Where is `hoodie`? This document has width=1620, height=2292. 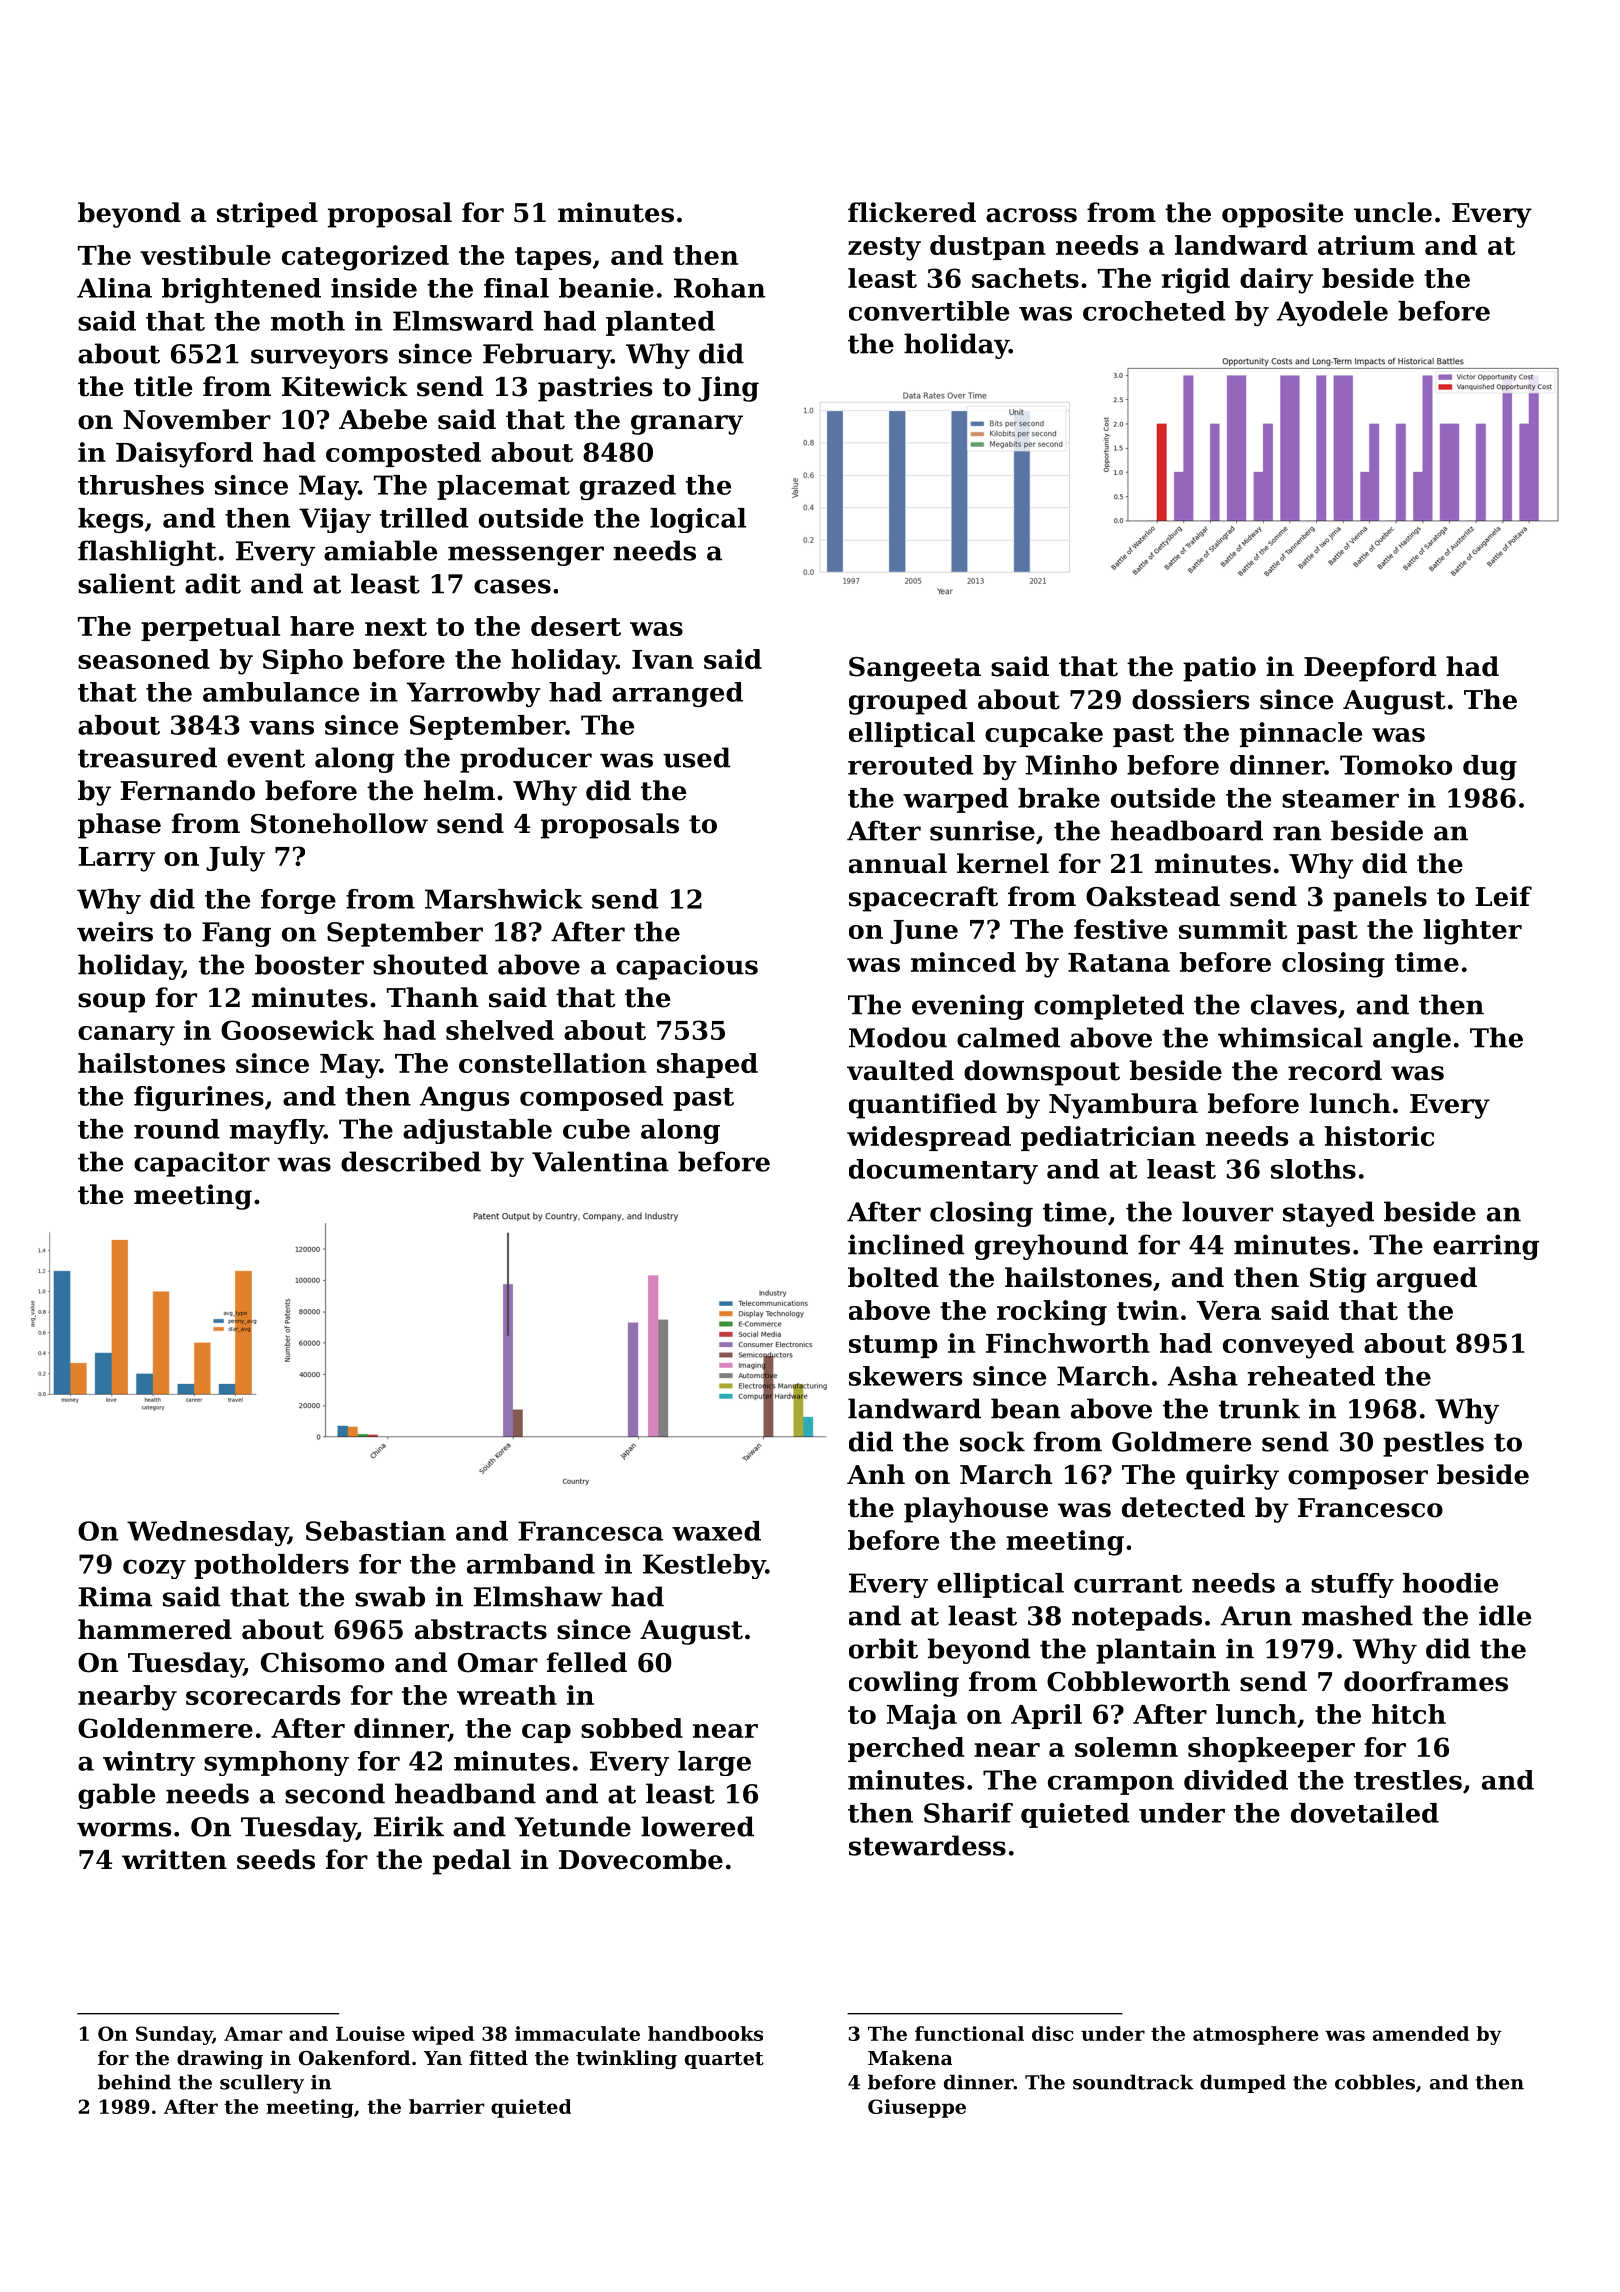
hoodie is located at coordinates (1450, 1583).
